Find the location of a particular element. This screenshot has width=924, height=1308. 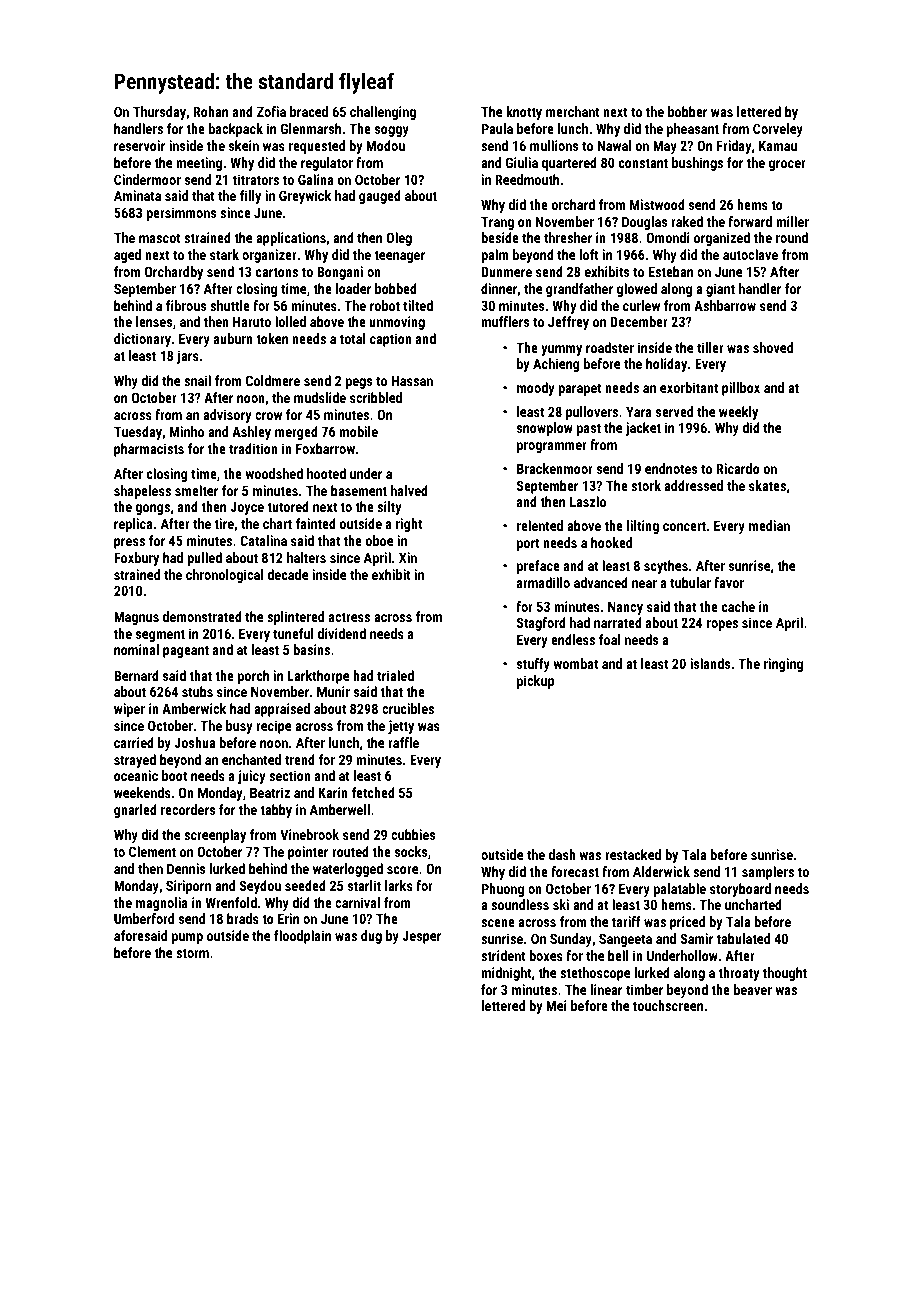

storm is located at coordinates (192, 953).
